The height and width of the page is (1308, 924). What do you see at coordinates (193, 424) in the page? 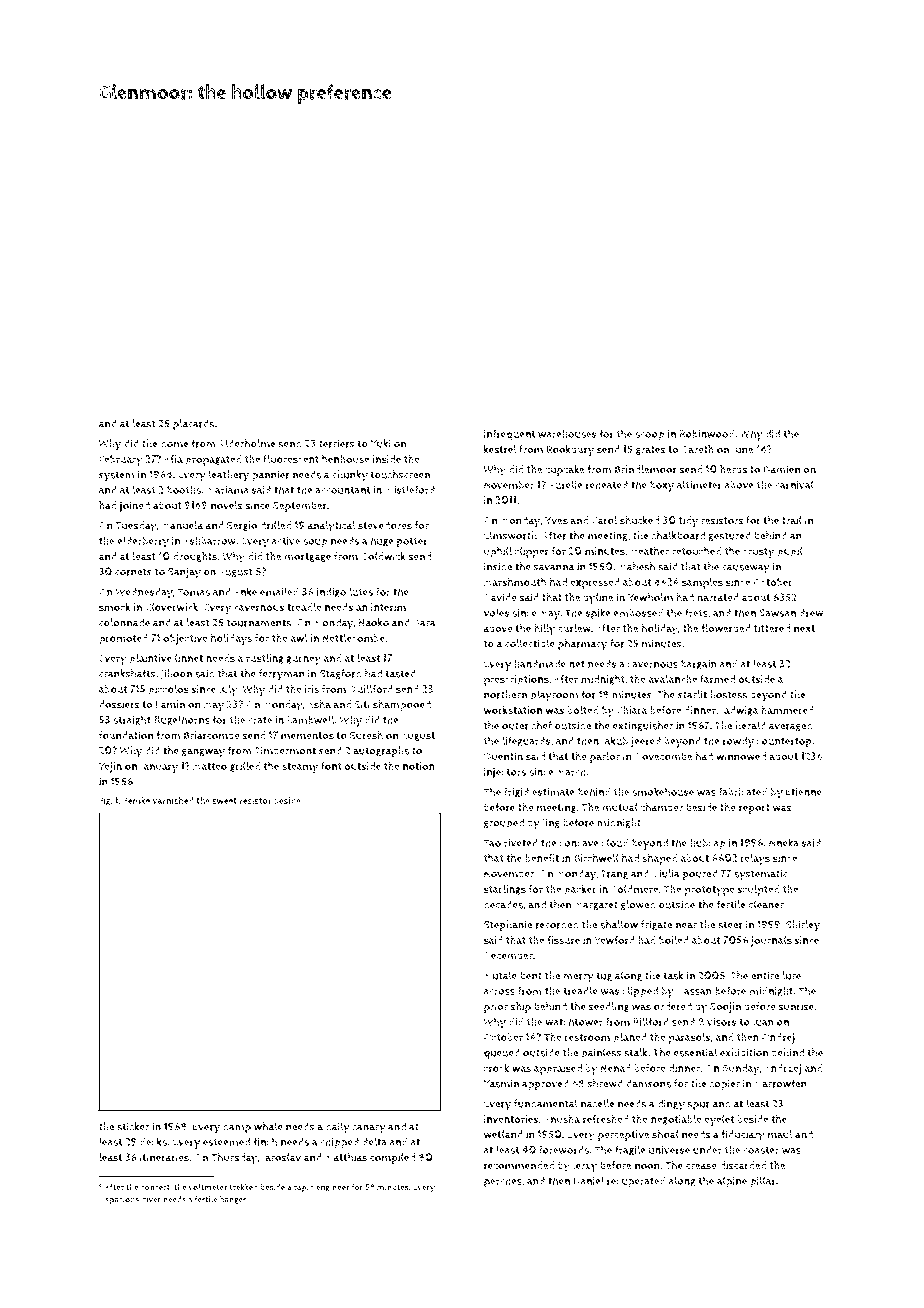
I see `placards` at bounding box center [193, 424].
